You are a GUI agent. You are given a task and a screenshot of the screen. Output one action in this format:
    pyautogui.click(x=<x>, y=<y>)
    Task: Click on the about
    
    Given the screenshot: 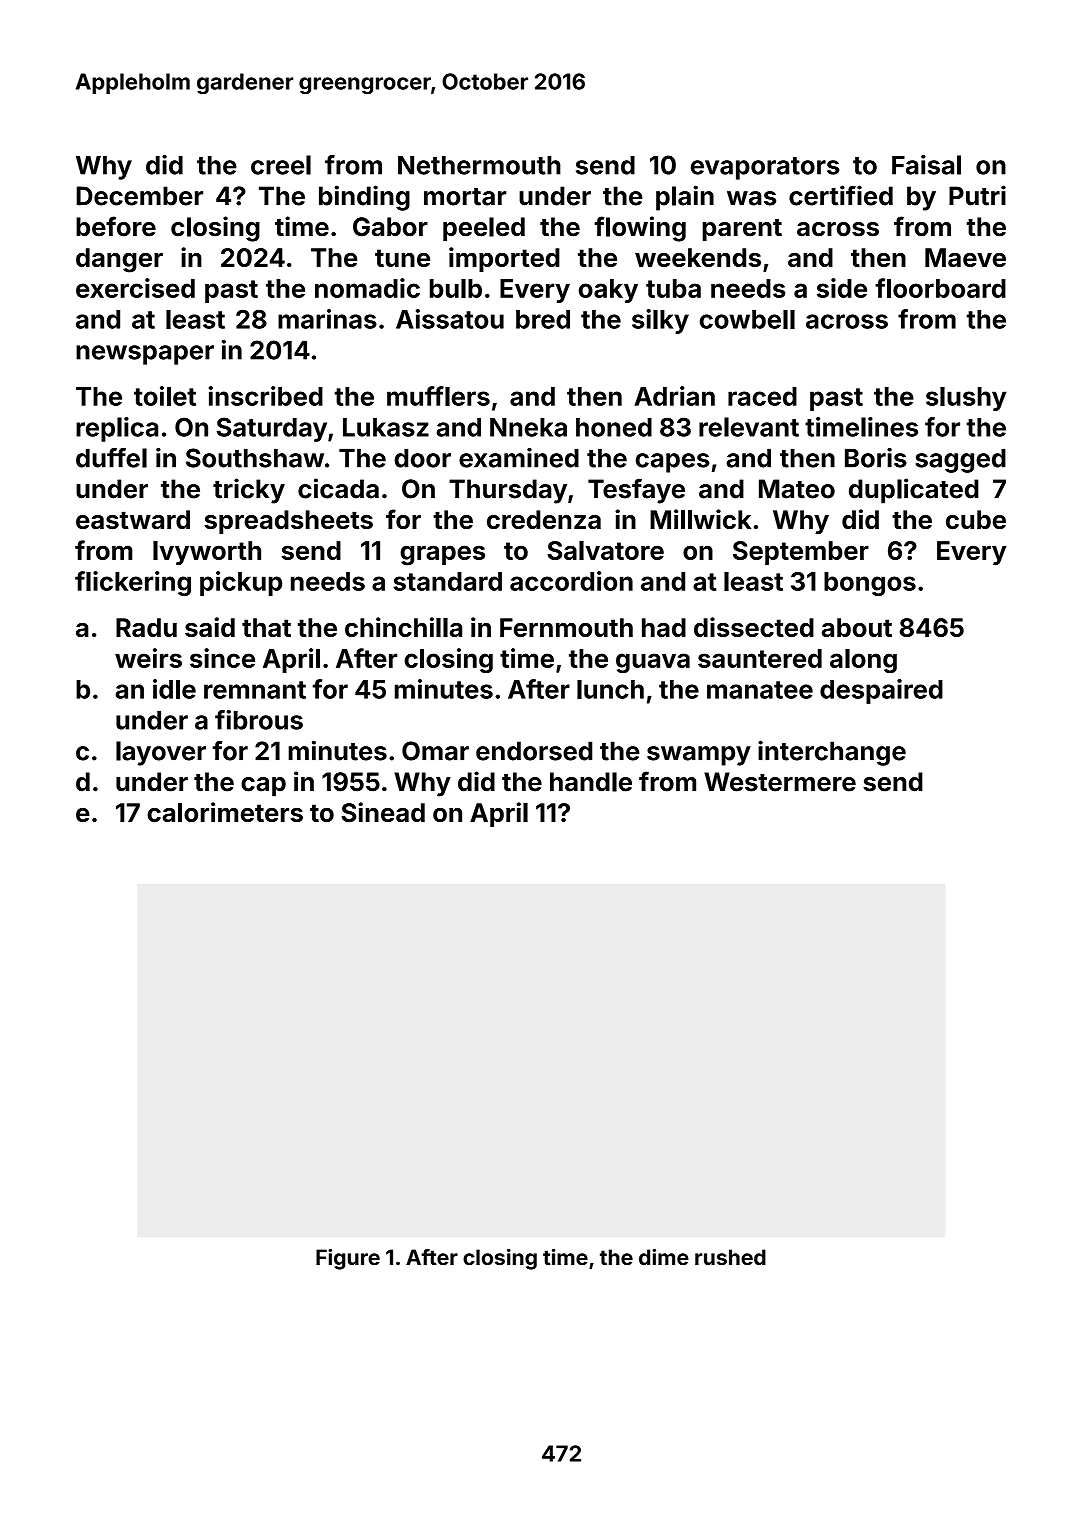 What is the action you would take?
    pyautogui.click(x=857, y=627)
